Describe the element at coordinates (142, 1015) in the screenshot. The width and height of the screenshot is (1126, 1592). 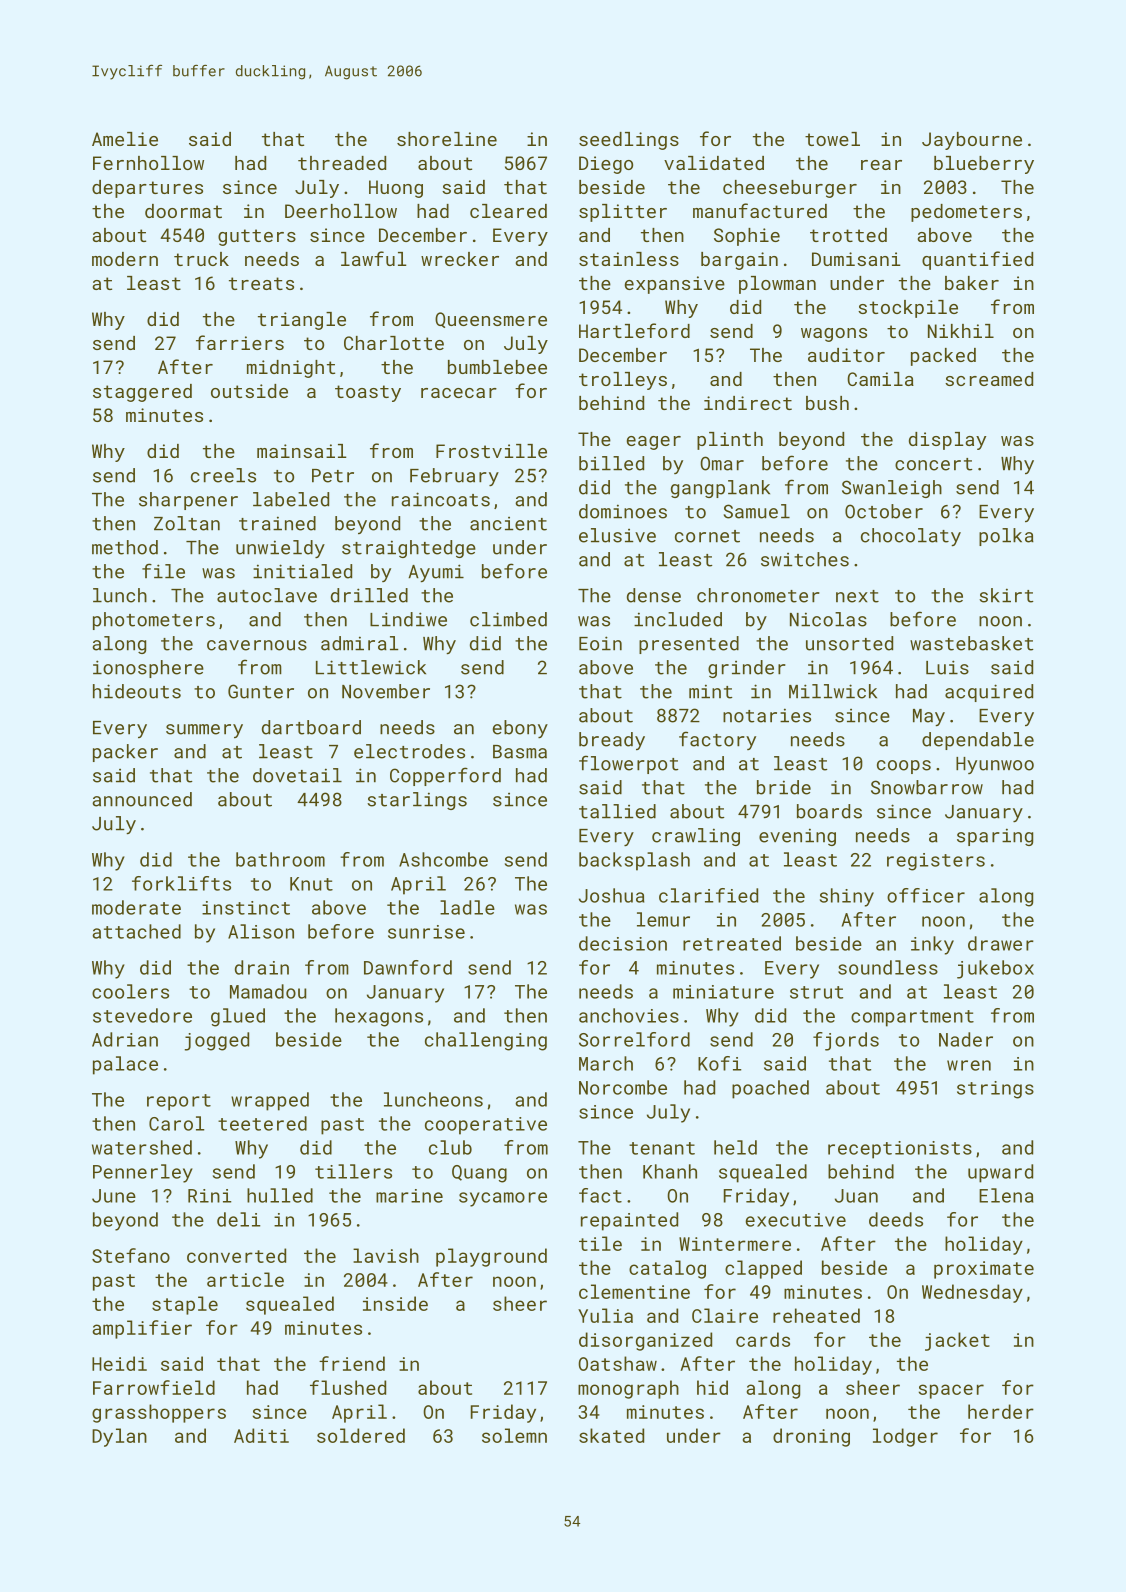
I see `stevedore` at that location.
